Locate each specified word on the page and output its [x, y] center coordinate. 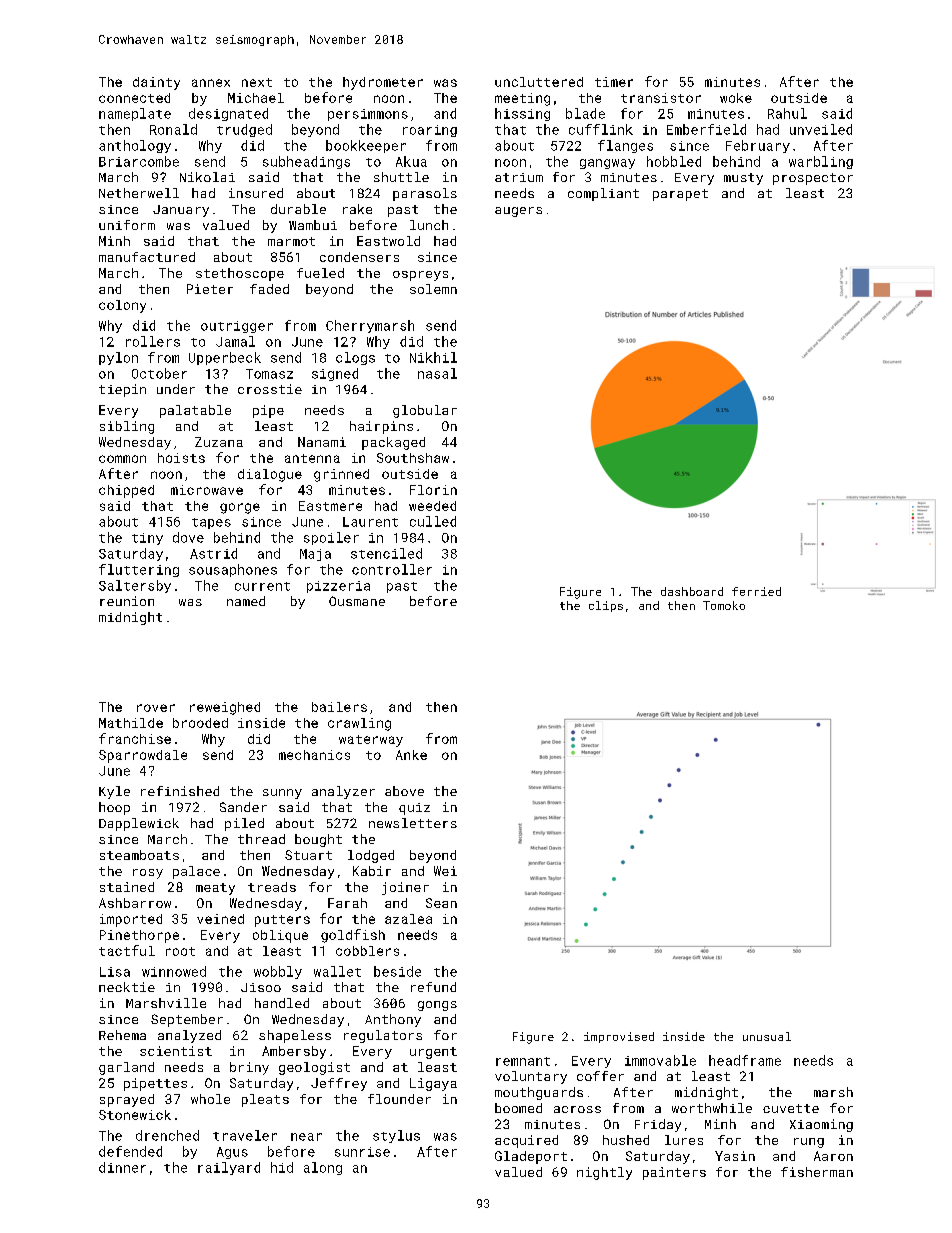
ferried [756, 591]
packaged [393, 443]
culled [433, 521]
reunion [127, 601]
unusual [767, 1036]
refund [433, 987]
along [323, 1168]
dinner [122, 1167]
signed [335, 374]
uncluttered [539, 82]
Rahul [787, 113]
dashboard [692, 591]
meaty [215, 889]
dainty [156, 83]
